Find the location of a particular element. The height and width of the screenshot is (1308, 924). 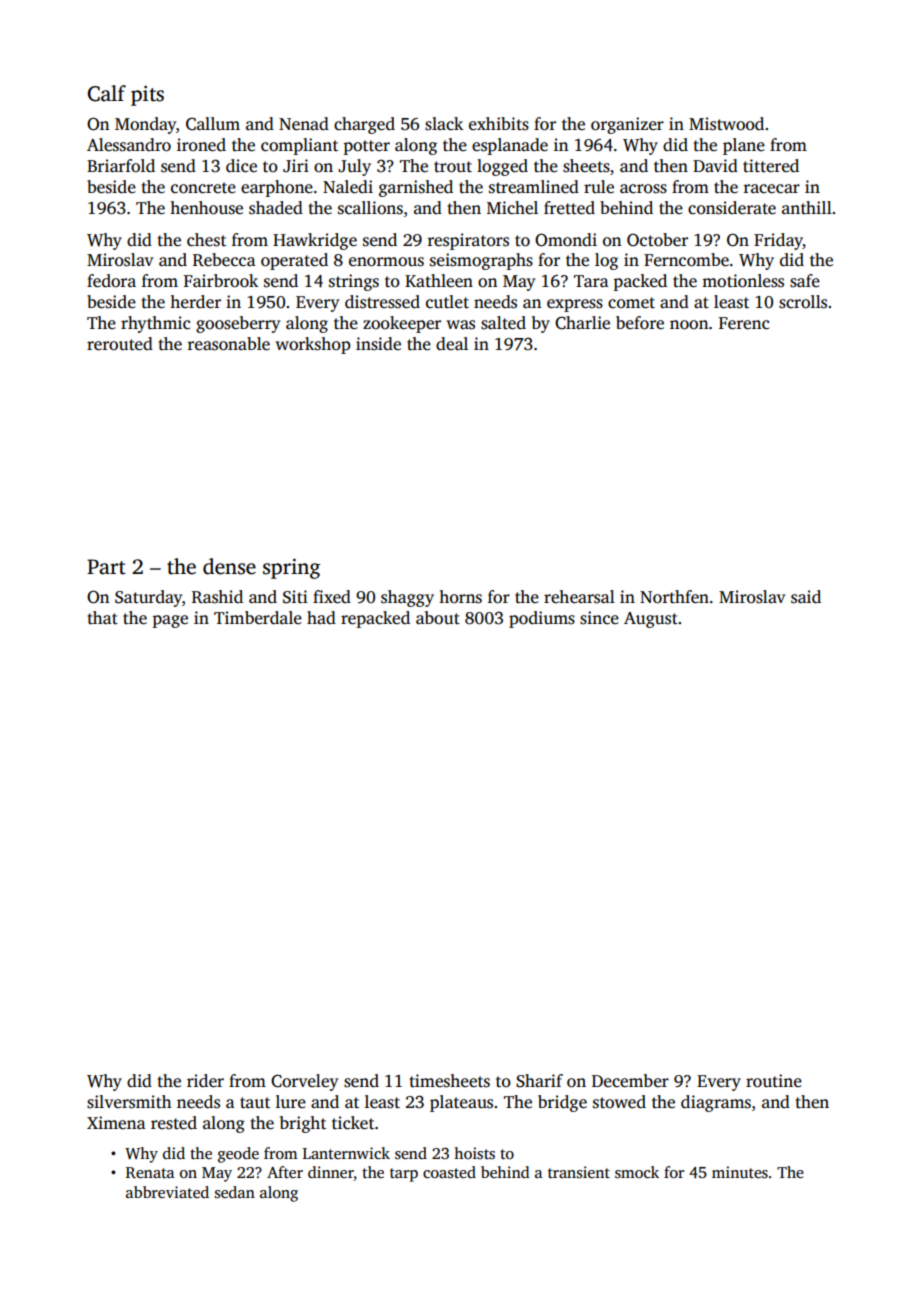

August is located at coordinates (651, 620).
